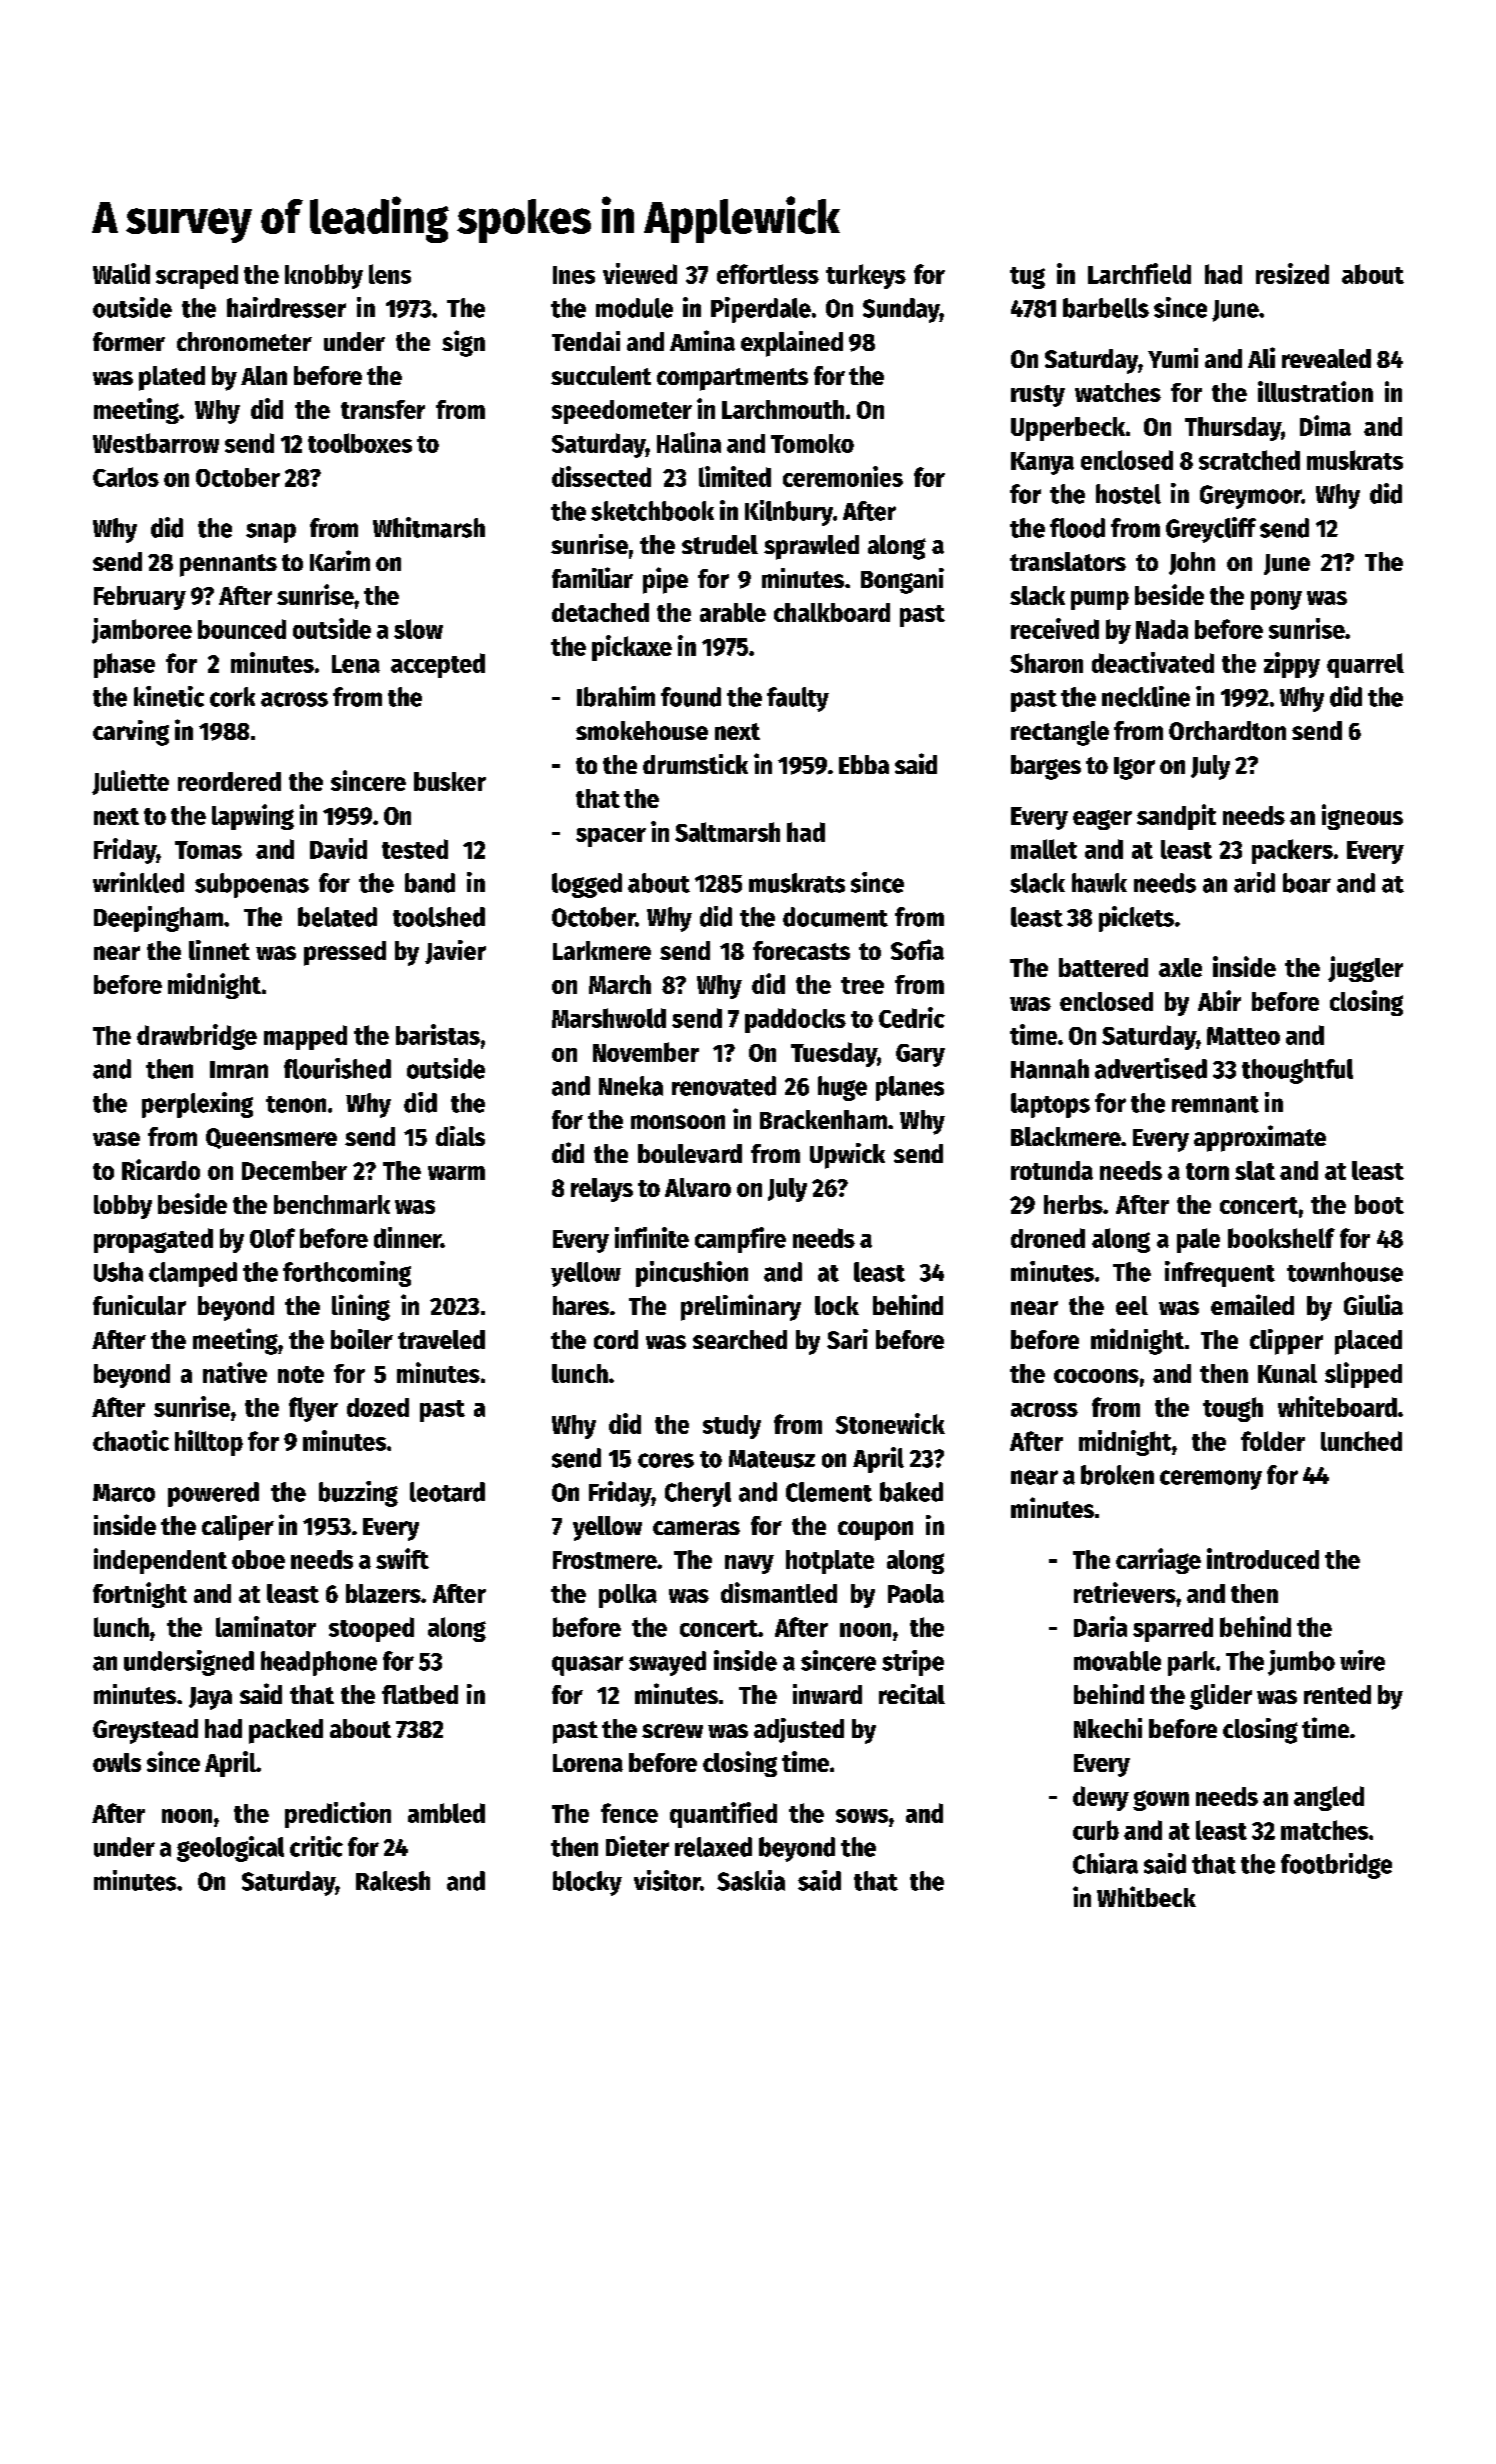 The width and height of the document is (1496, 2464). I want to click on footbridge, so click(1336, 1866).
